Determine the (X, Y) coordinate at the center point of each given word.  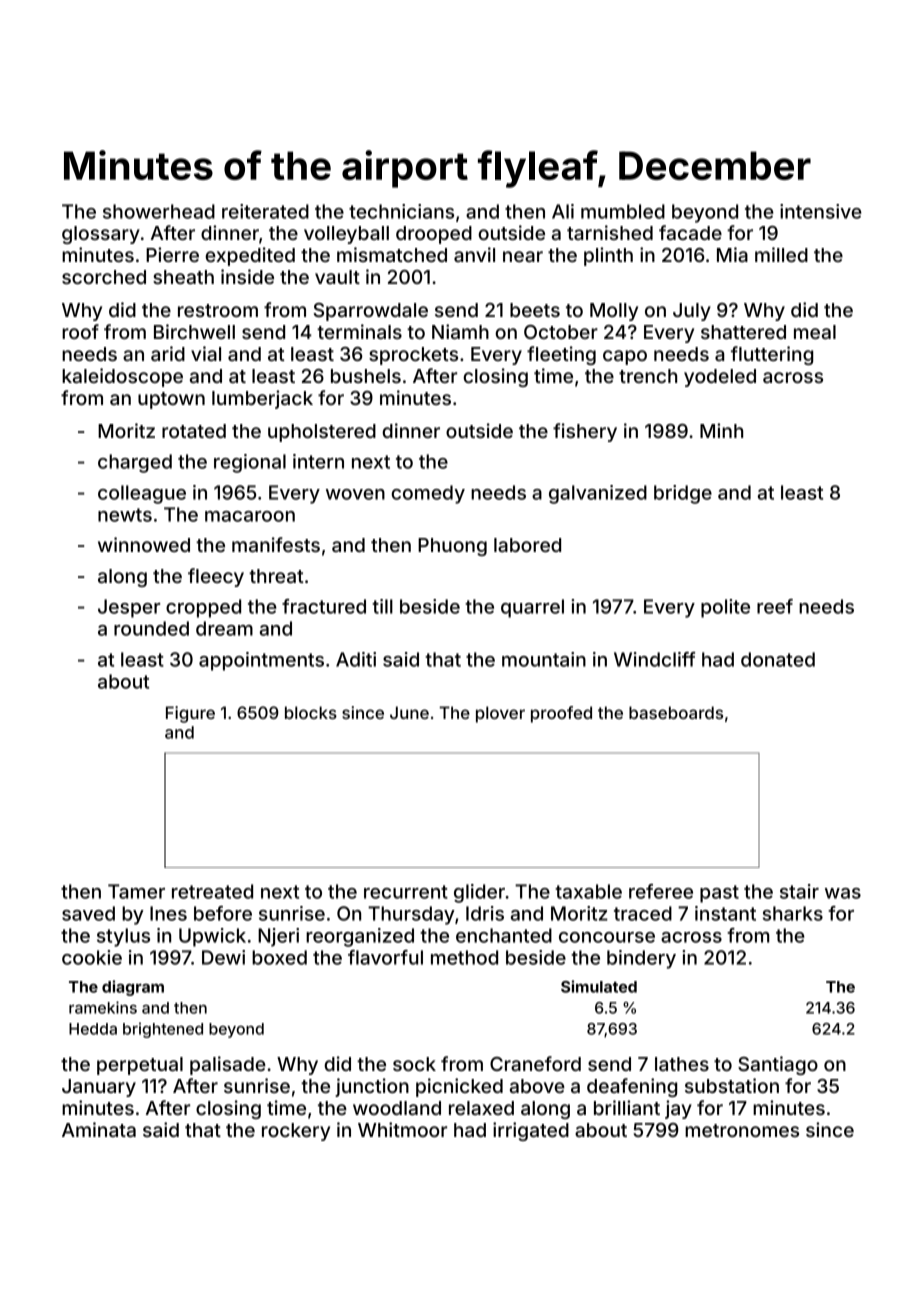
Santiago (778, 1065)
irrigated (531, 1131)
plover (500, 714)
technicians (401, 211)
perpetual (140, 1066)
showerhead (159, 211)
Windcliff (655, 659)
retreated (212, 891)
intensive (821, 211)
